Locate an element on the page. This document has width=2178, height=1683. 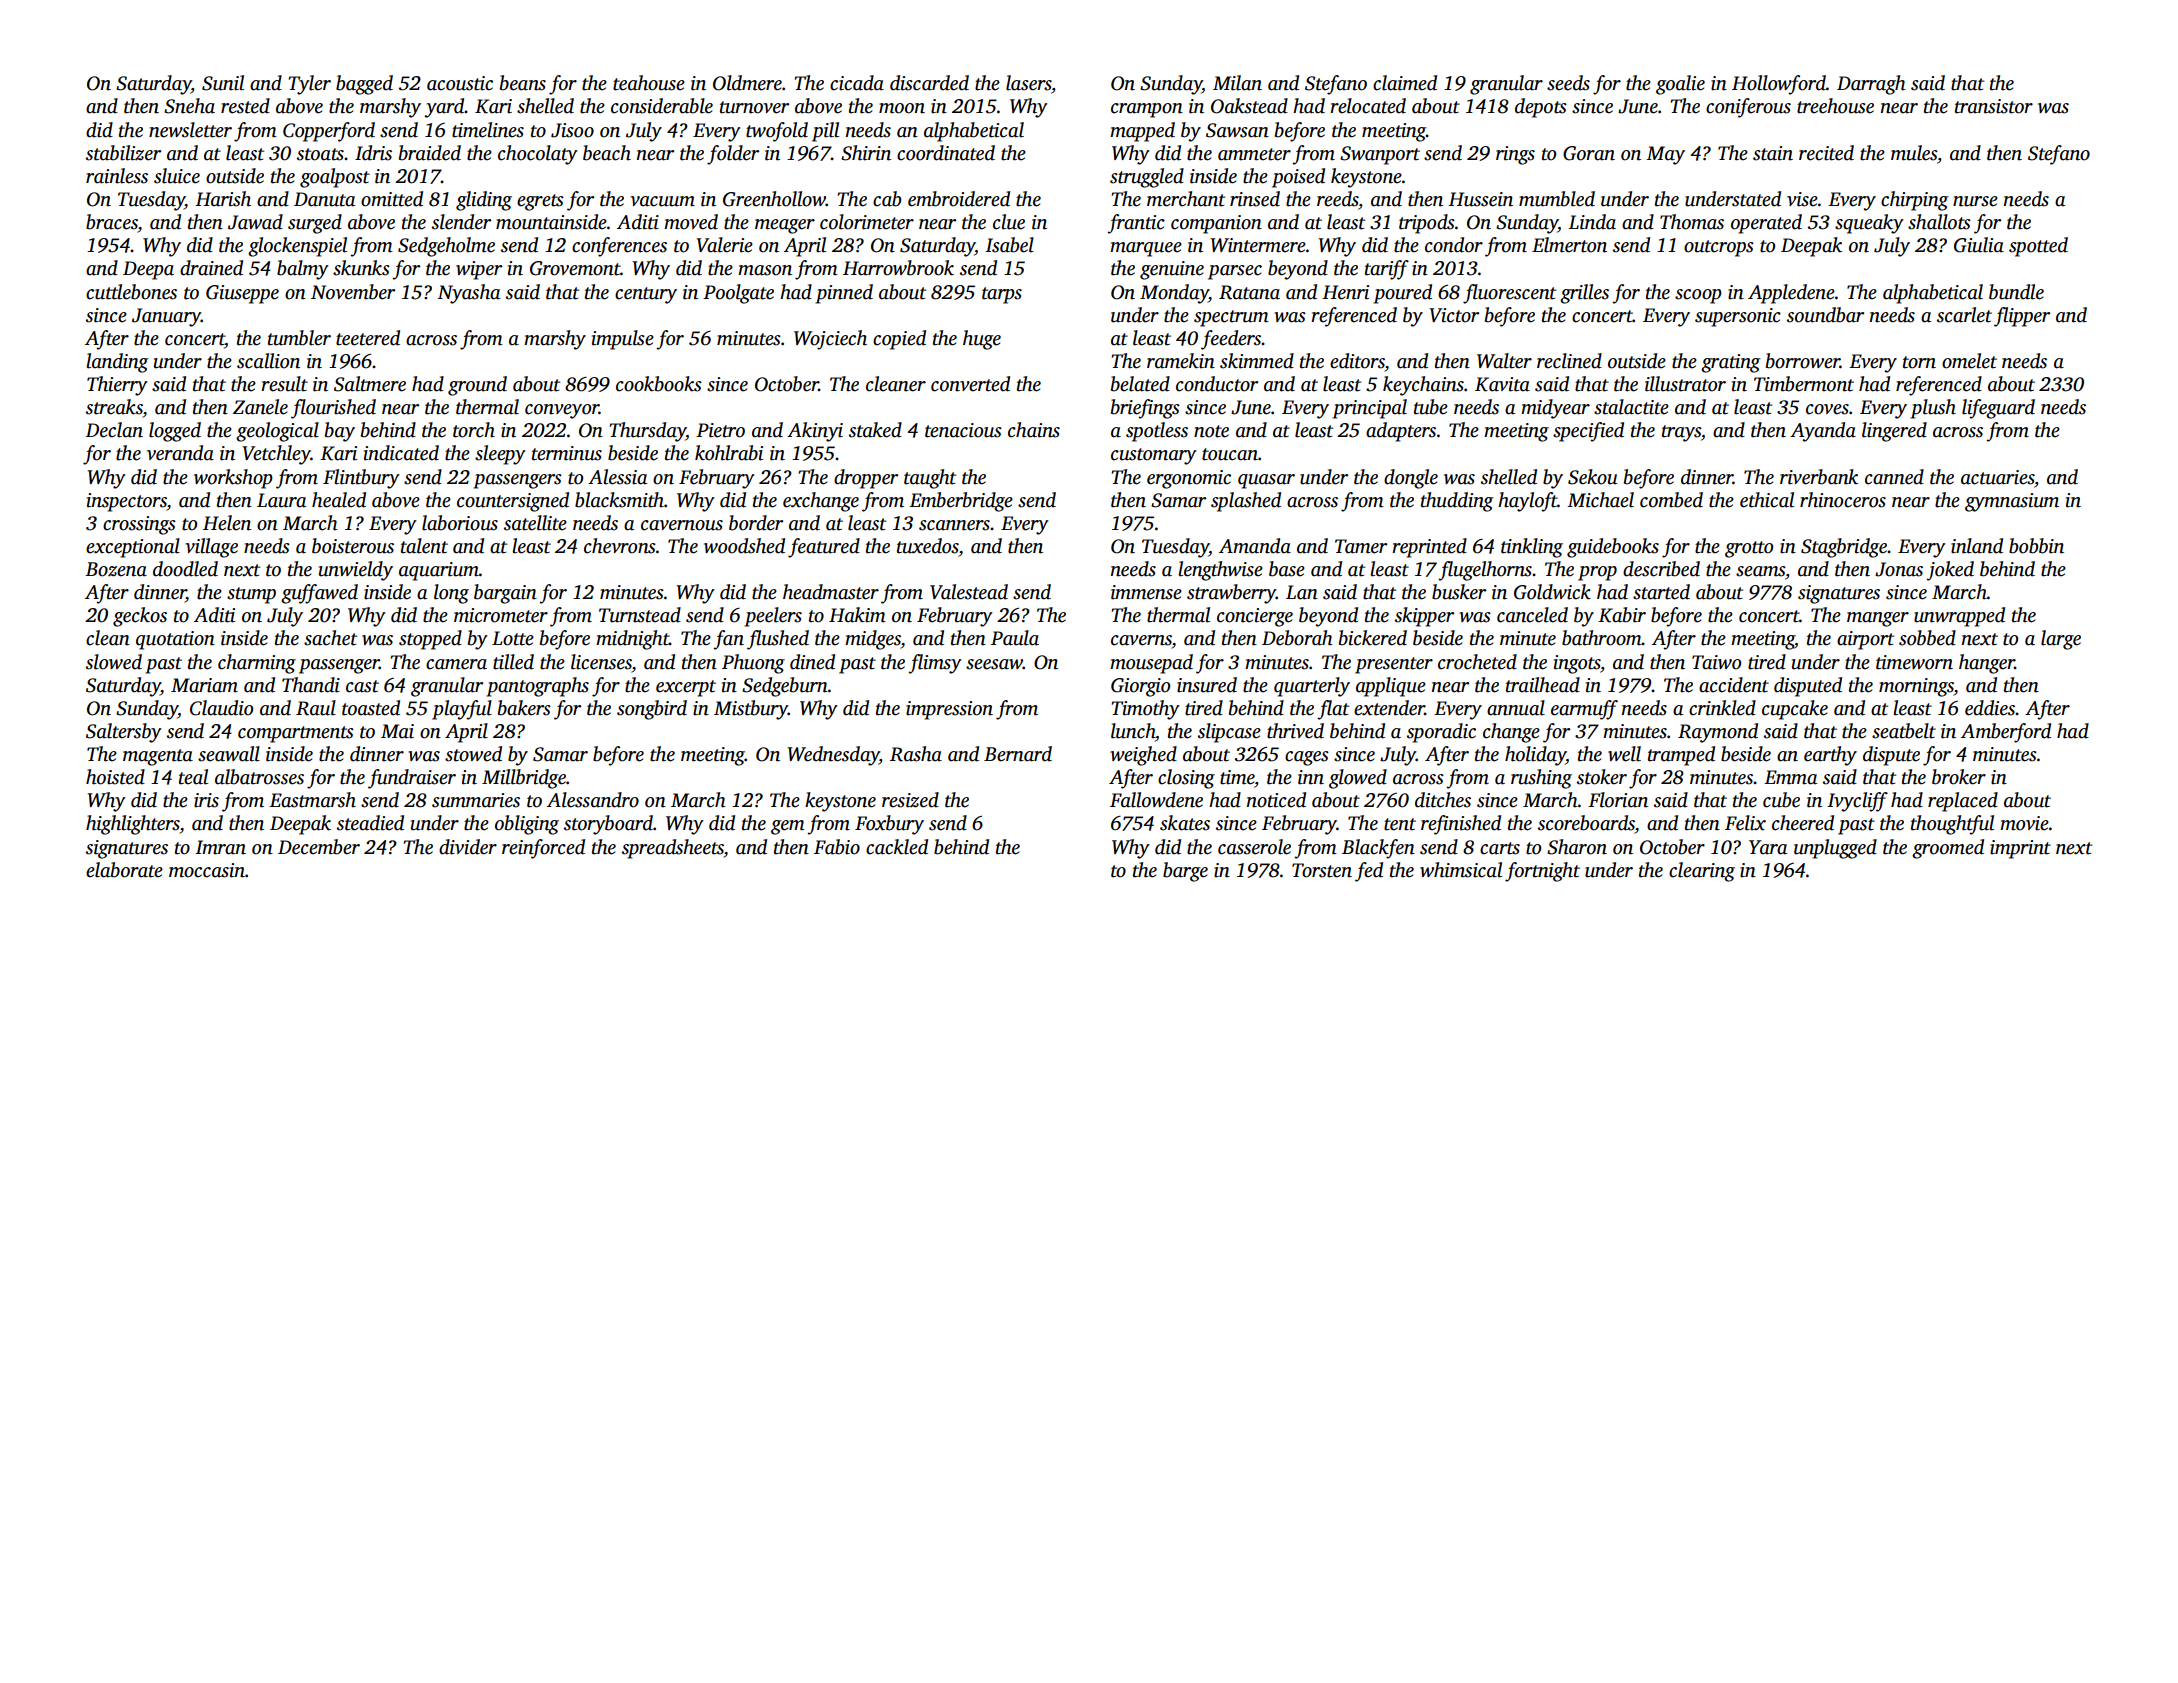
Kabir is located at coordinates (1622, 615).
